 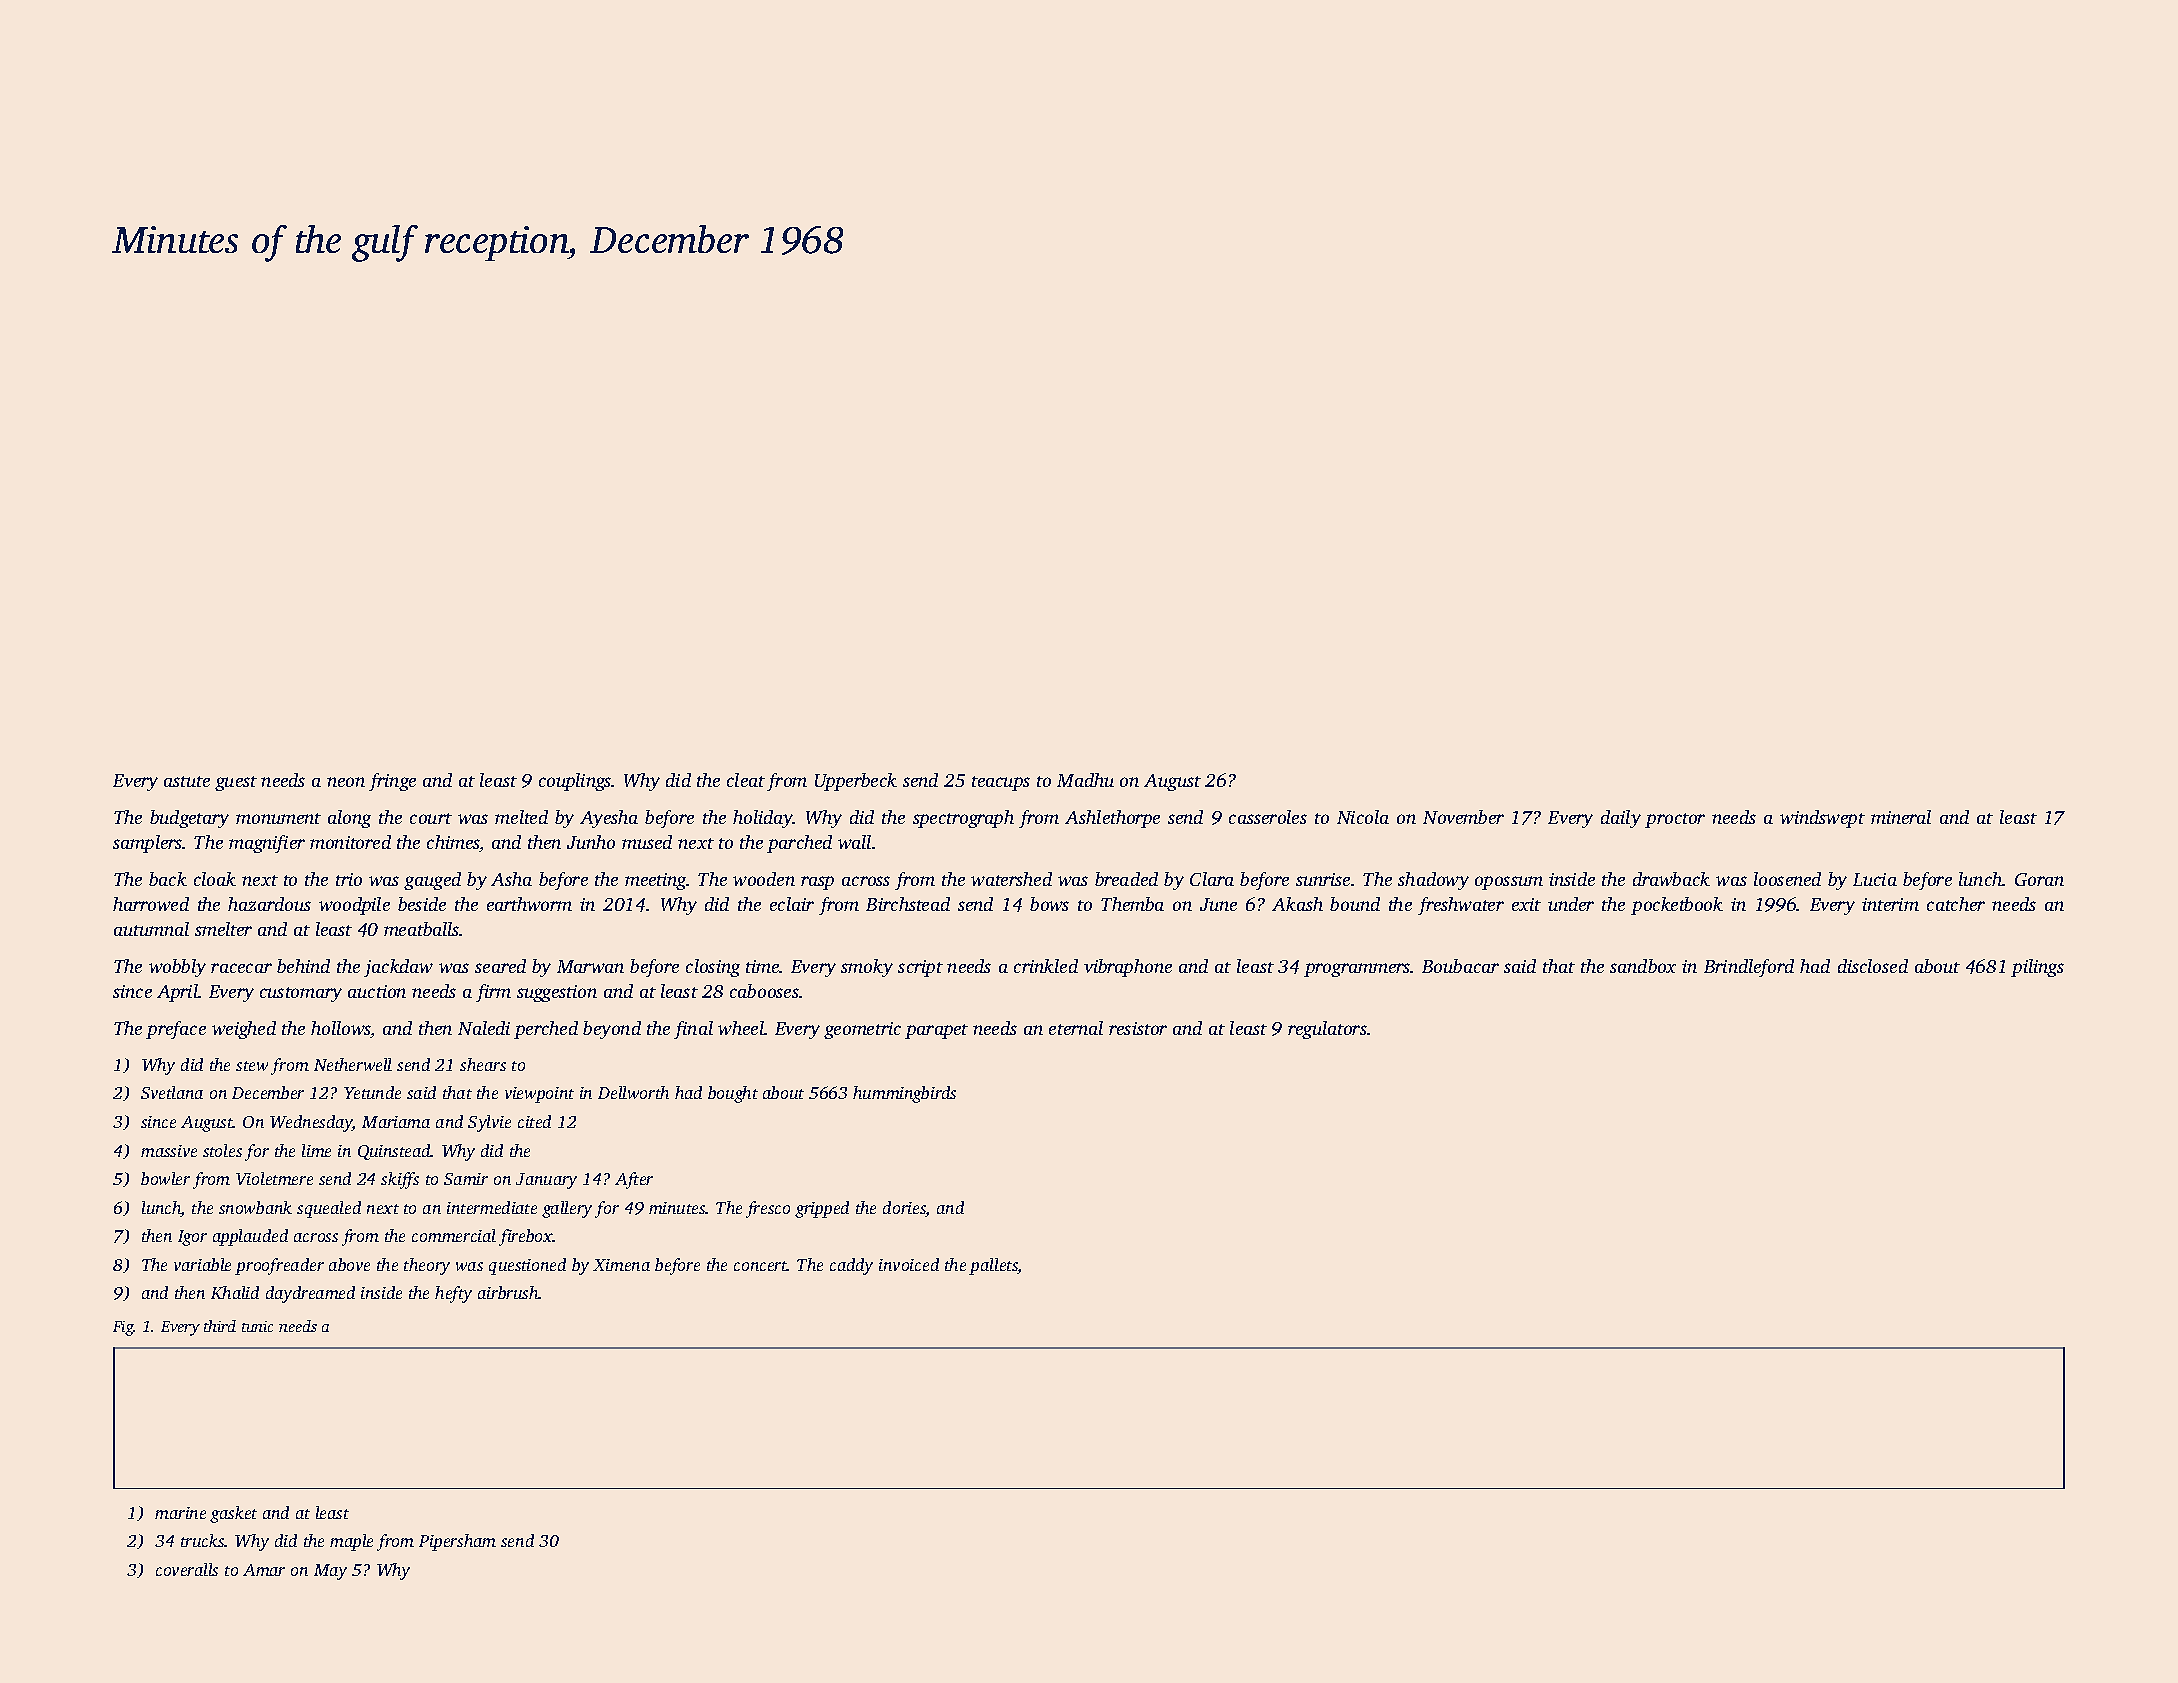 I want to click on invoiced, so click(x=909, y=1264).
